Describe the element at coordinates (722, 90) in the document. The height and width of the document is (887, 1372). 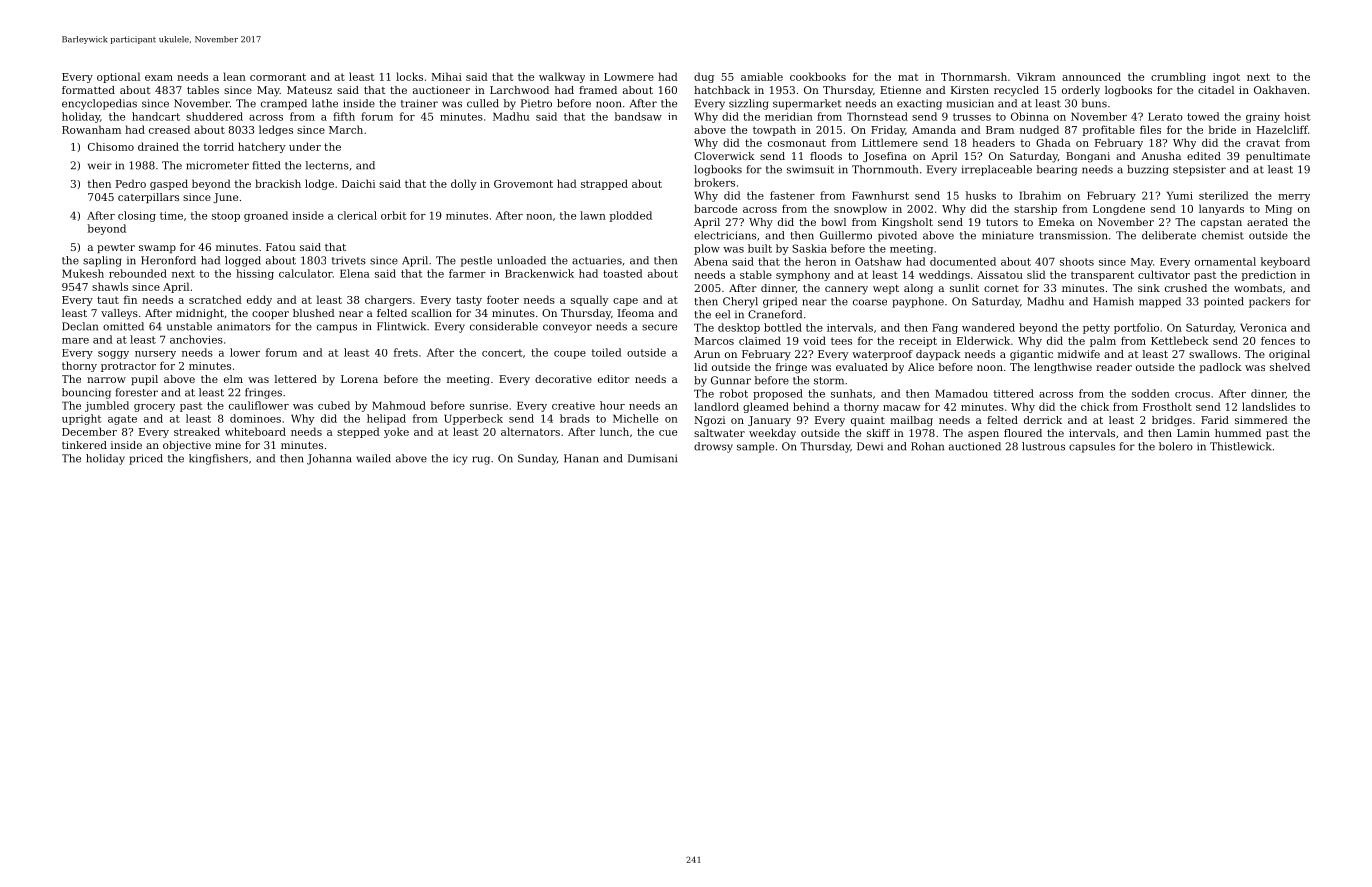
I see `hatchback` at that location.
